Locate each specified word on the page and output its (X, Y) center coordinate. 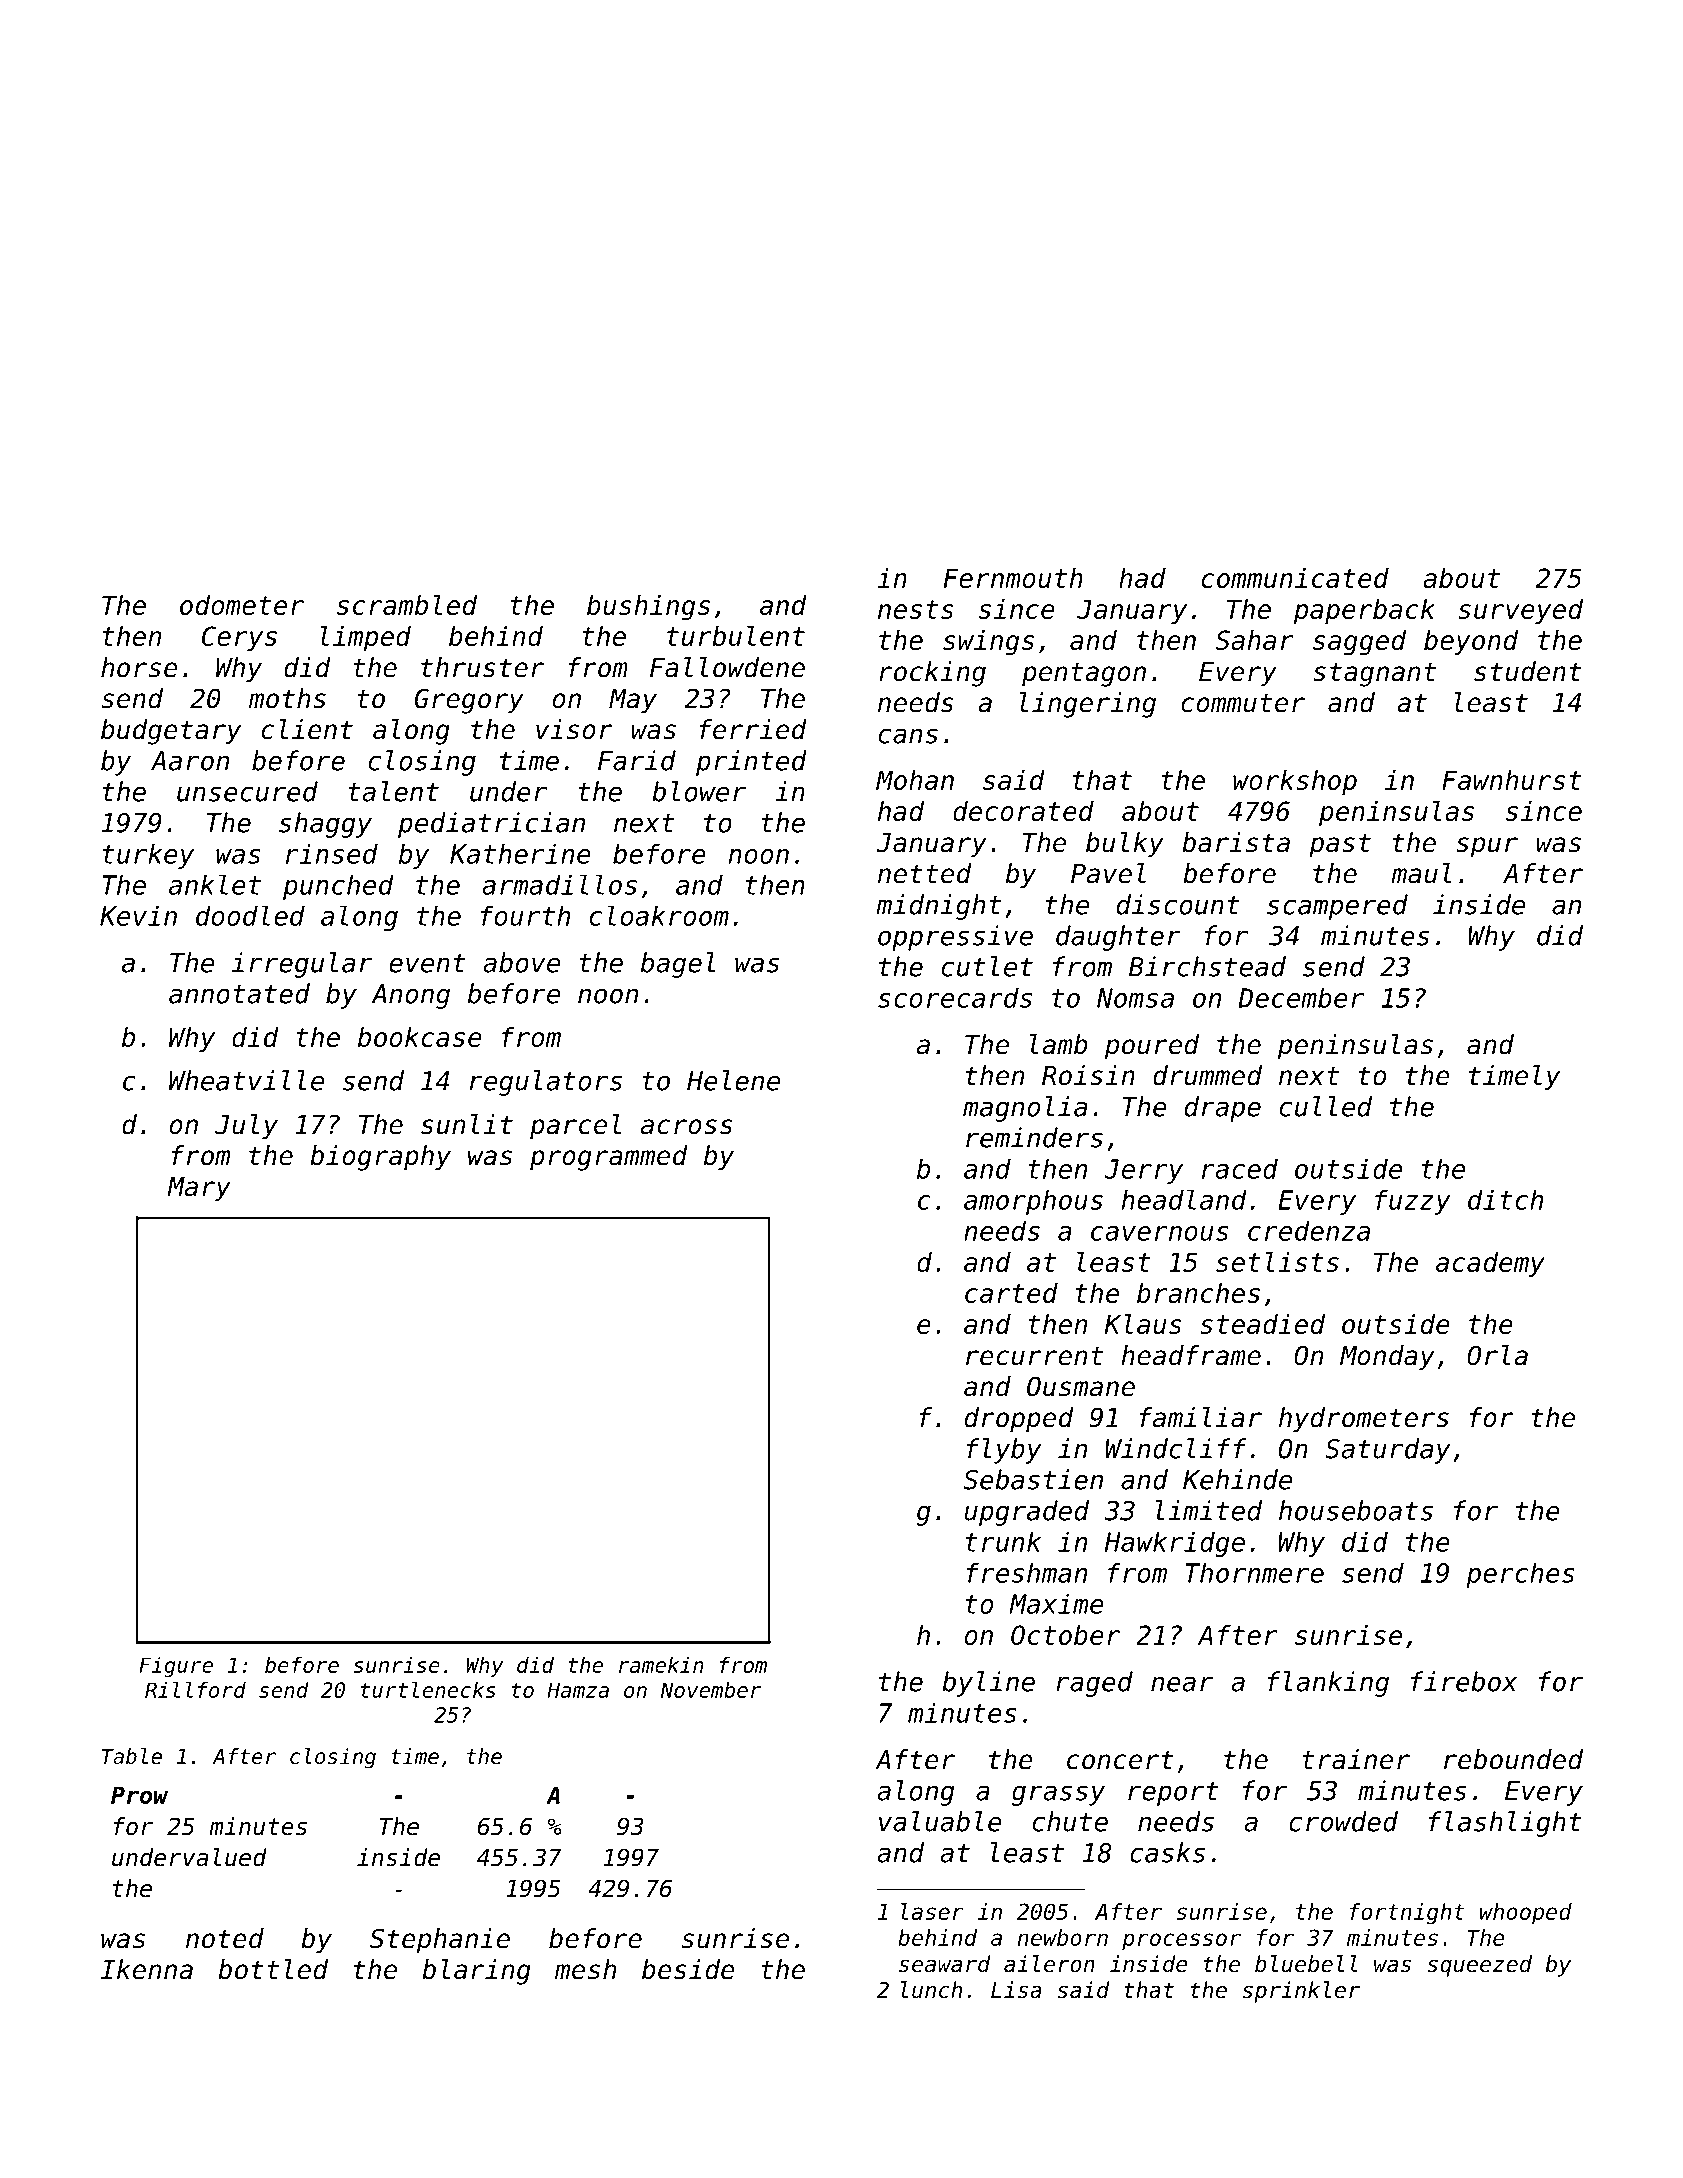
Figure (176, 1667)
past (1340, 845)
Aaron (190, 761)
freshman (1026, 1572)
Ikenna (147, 1969)
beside (688, 1969)
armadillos (559, 885)
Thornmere (1254, 1572)
